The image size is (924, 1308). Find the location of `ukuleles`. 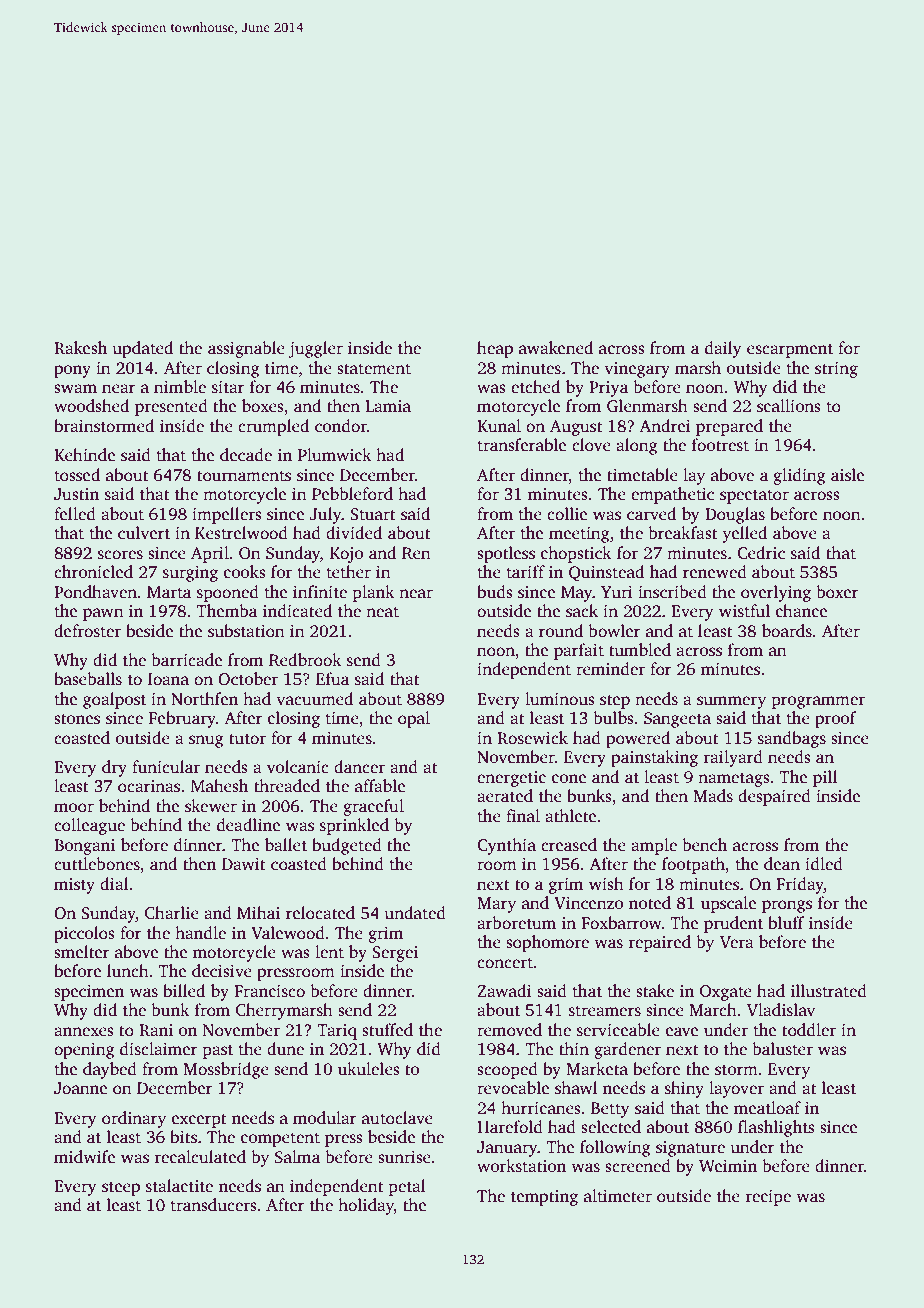

ukuleles is located at coordinates (369, 1069).
